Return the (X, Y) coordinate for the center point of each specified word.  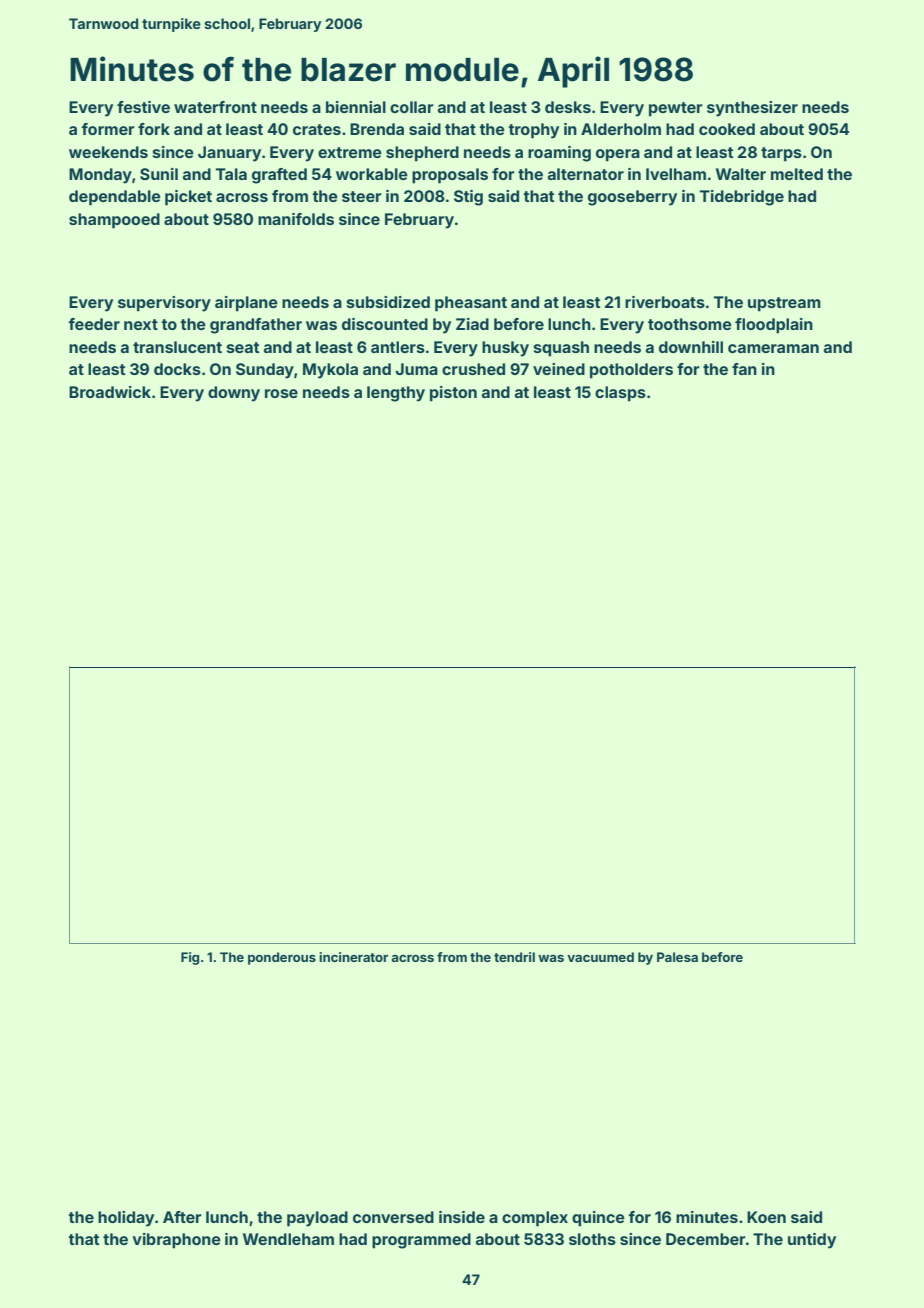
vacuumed (600, 957)
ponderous (282, 958)
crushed (473, 369)
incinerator (353, 957)
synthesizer (752, 109)
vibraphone (176, 1241)
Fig (190, 958)
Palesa (677, 957)
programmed (421, 1241)
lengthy (396, 394)
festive (143, 107)
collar (412, 107)
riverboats (665, 302)
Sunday (265, 371)
